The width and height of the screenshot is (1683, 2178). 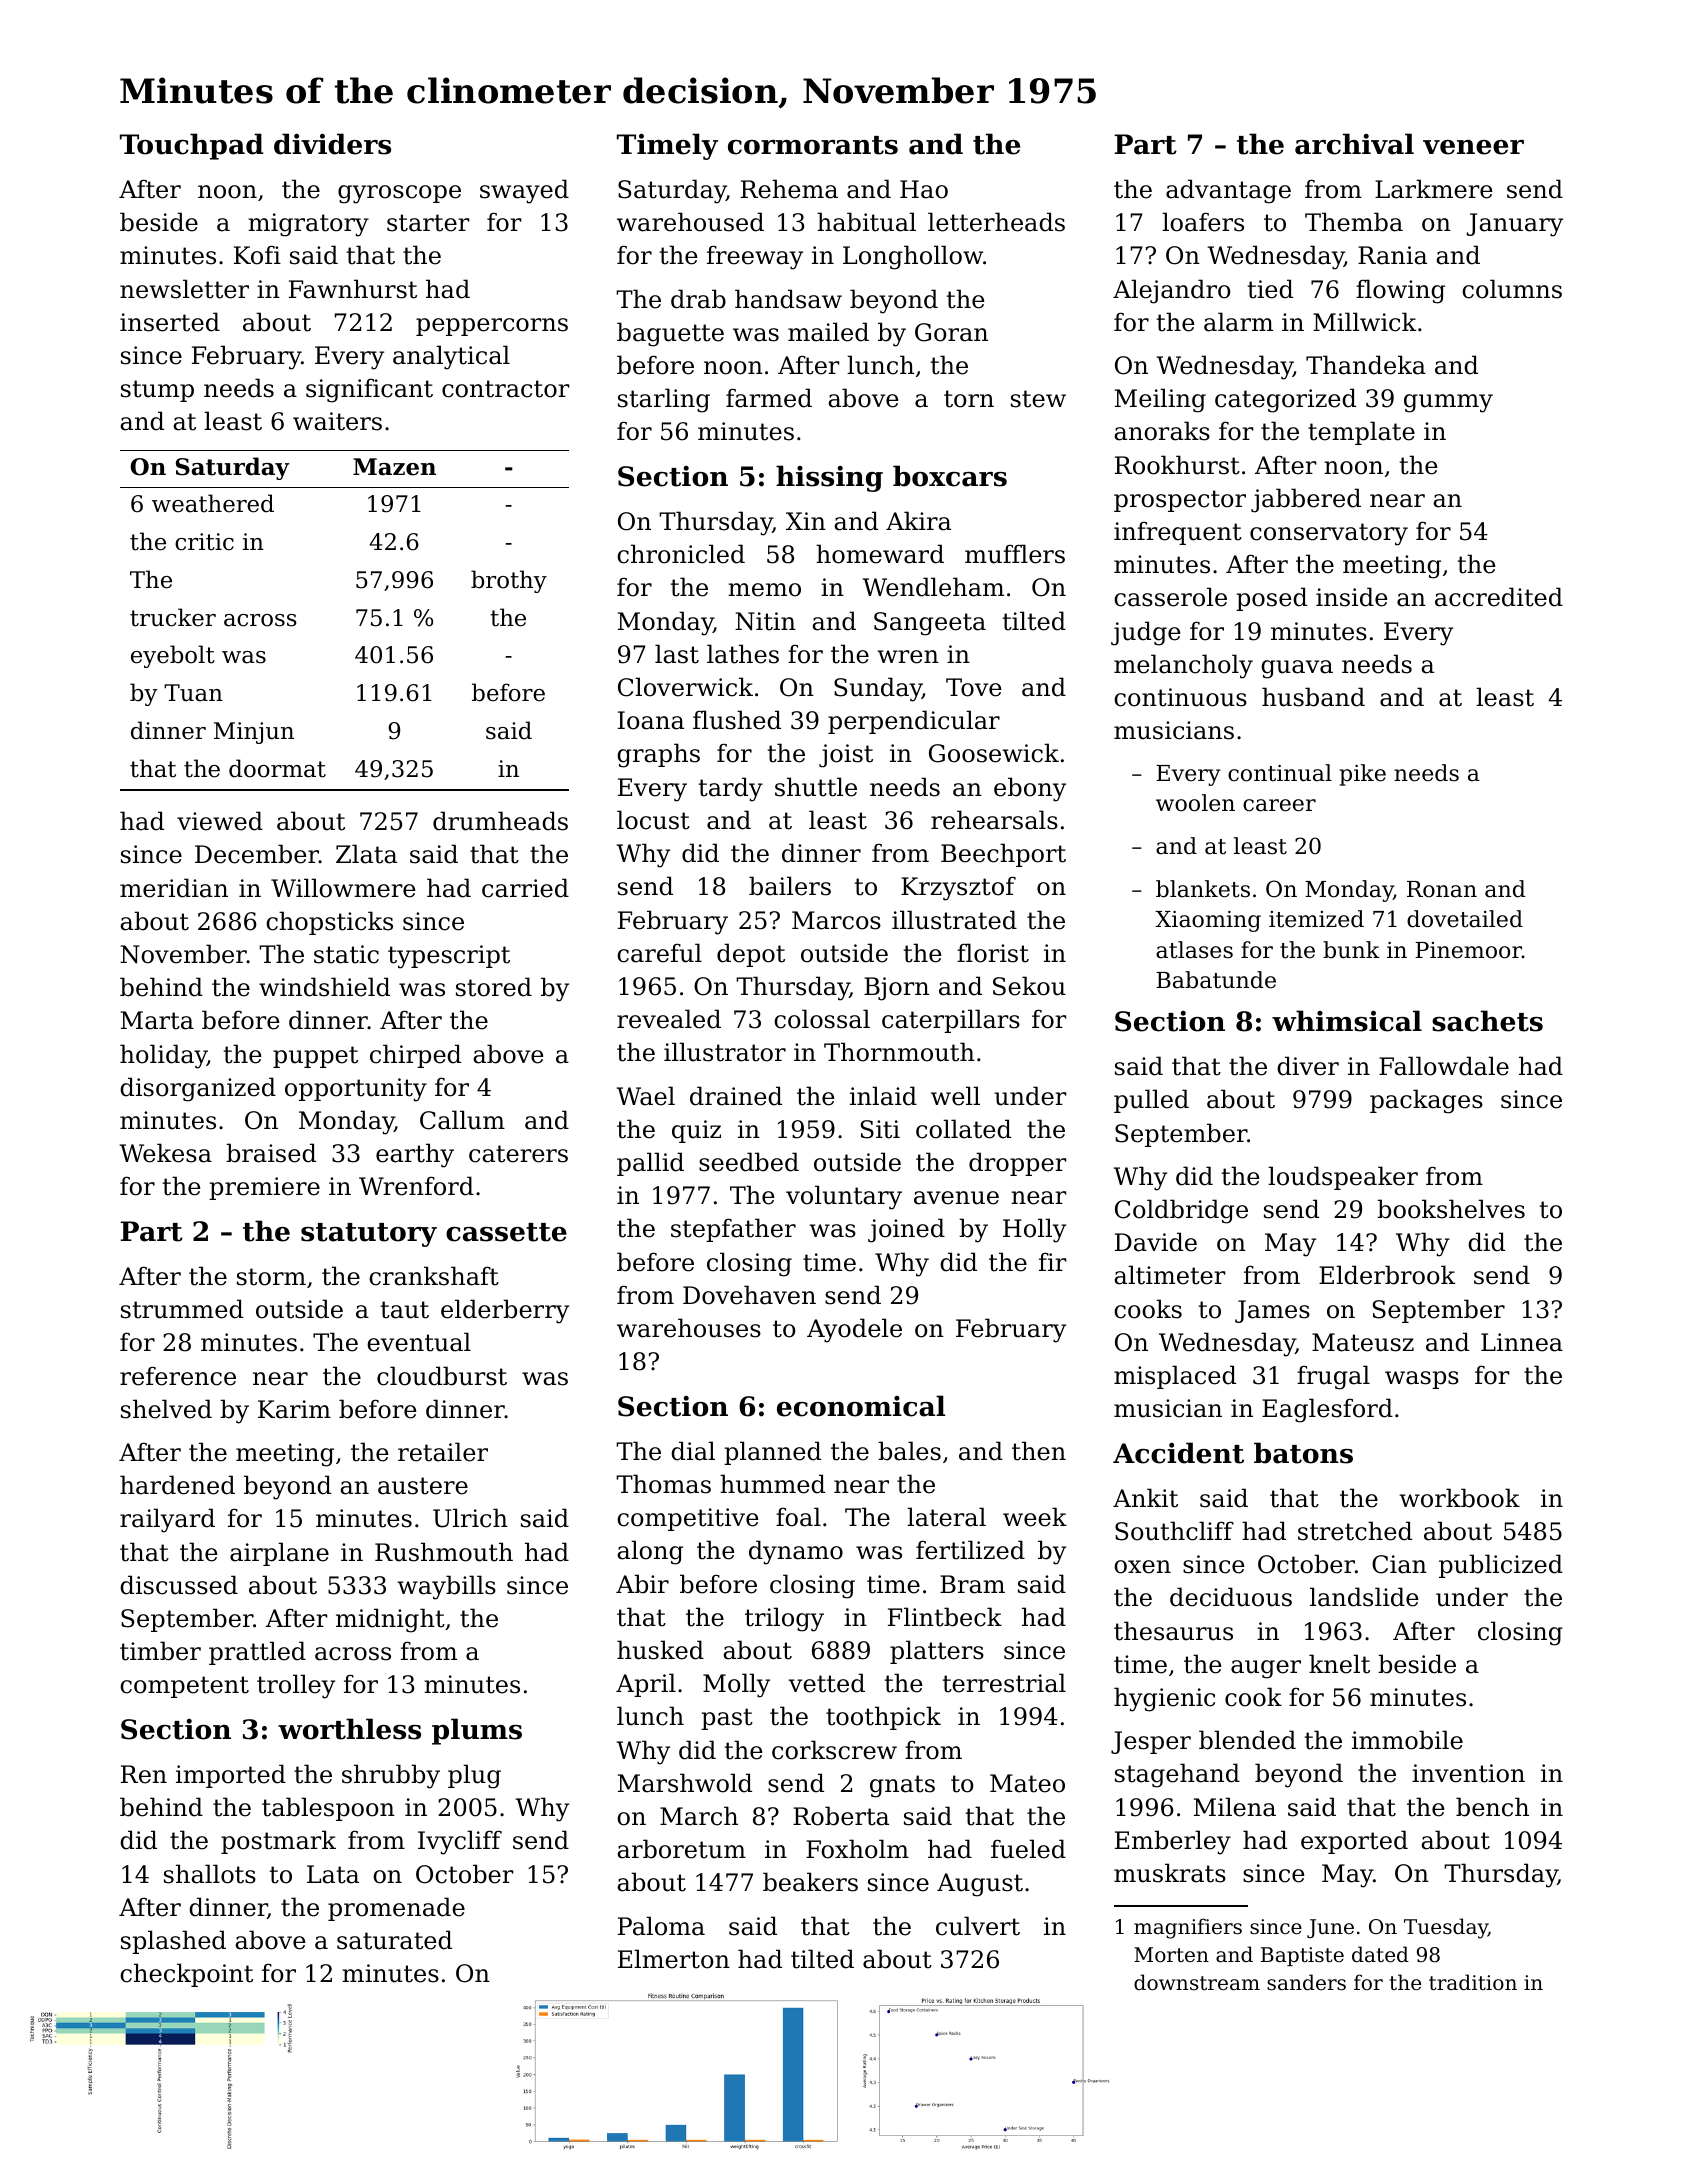 I want to click on florist, so click(x=993, y=953).
